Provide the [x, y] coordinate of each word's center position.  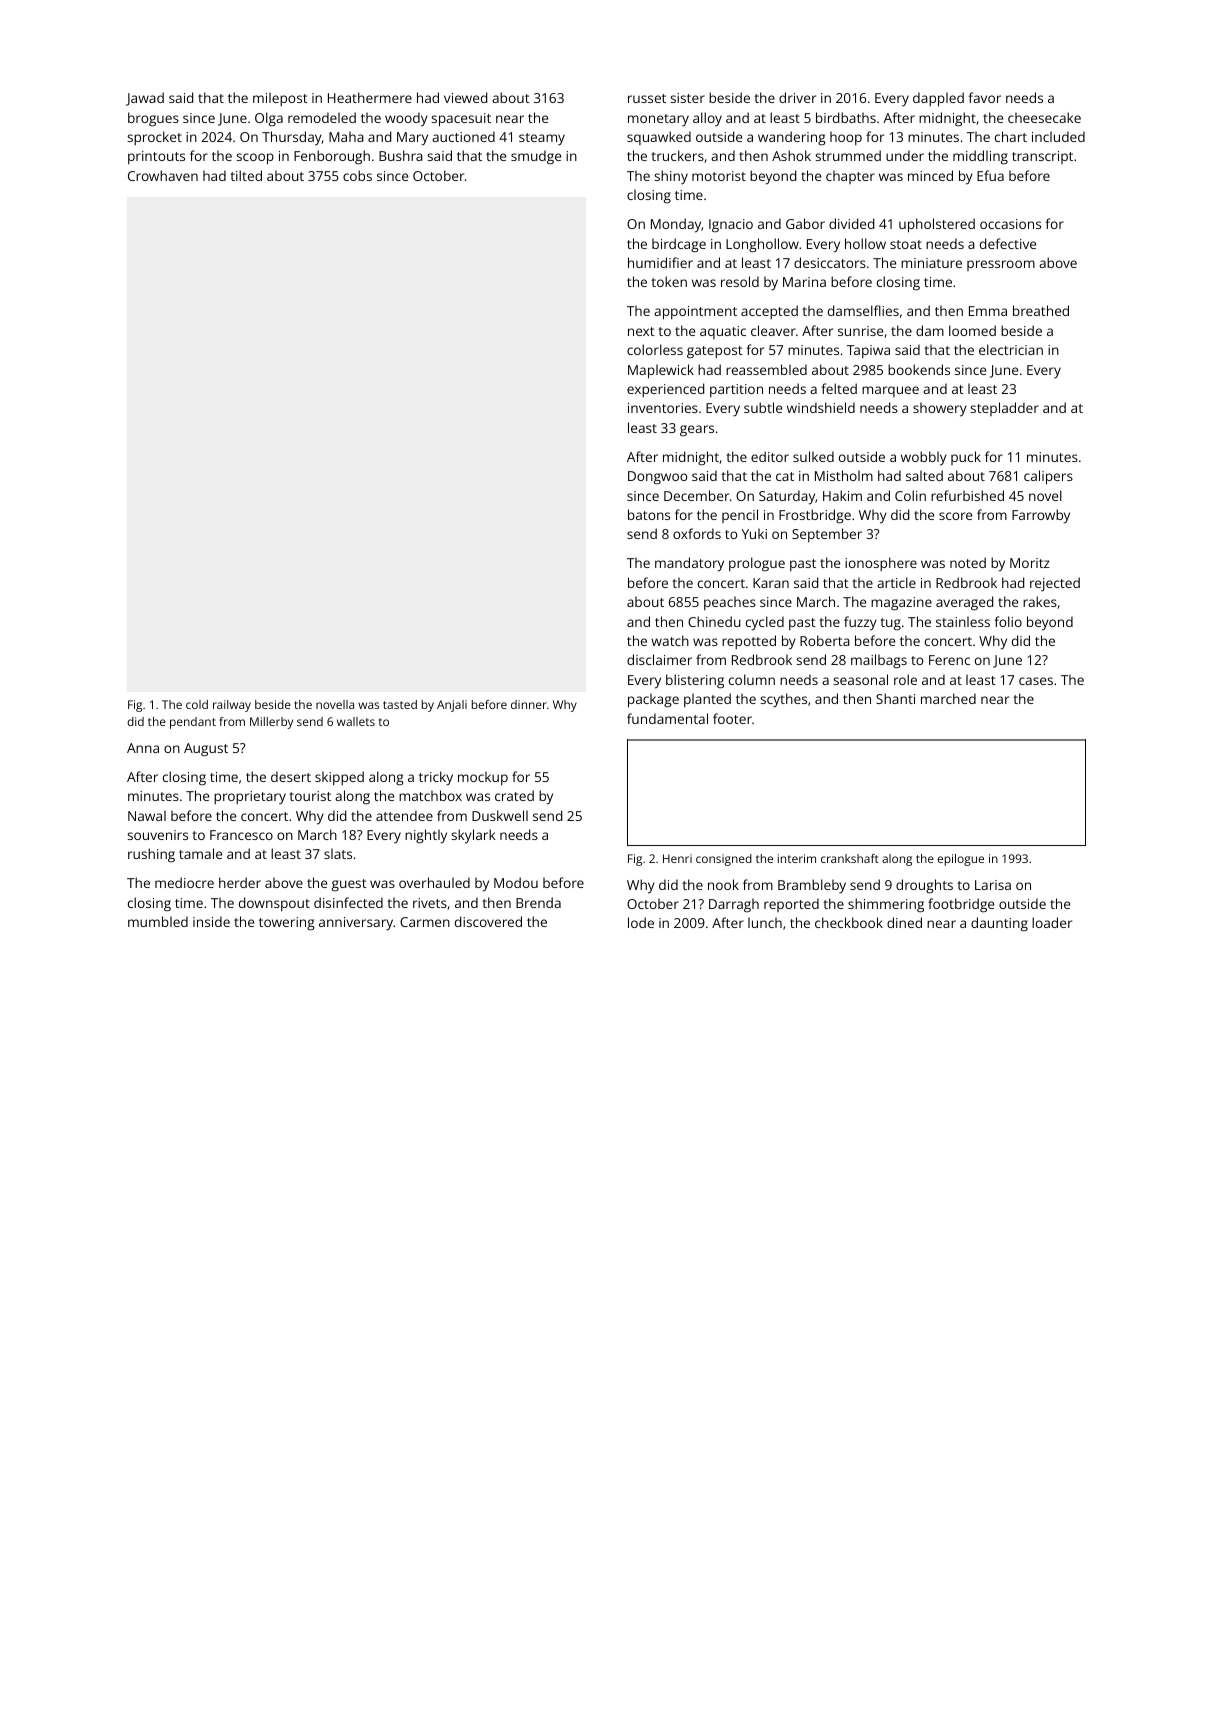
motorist [719, 176]
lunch [765, 922]
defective [1008, 243]
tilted [246, 175]
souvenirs [157, 835]
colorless [655, 349]
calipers [1048, 477]
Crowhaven [163, 175]
